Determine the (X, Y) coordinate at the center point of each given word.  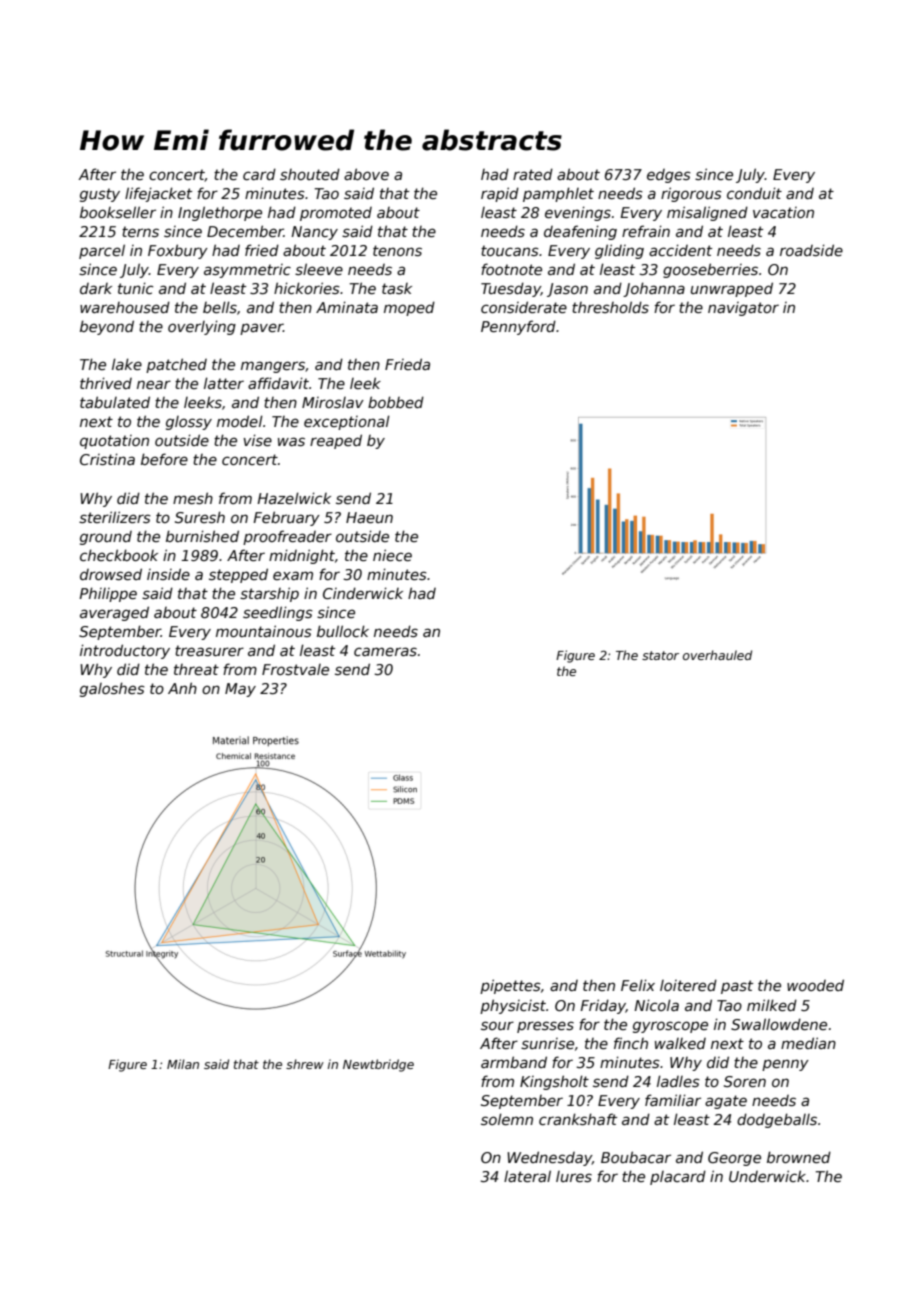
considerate (524, 307)
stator (660, 655)
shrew (305, 1064)
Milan (183, 1064)
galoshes (112, 689)
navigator (743, 309)
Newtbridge (378, 1065)
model (240, 421)
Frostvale (295, 669)
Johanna (654, 289)
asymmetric (247, 271)
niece (392, 555)
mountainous (264, 631)
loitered (688, 985)
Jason (567, 290)
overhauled (717, 655)
